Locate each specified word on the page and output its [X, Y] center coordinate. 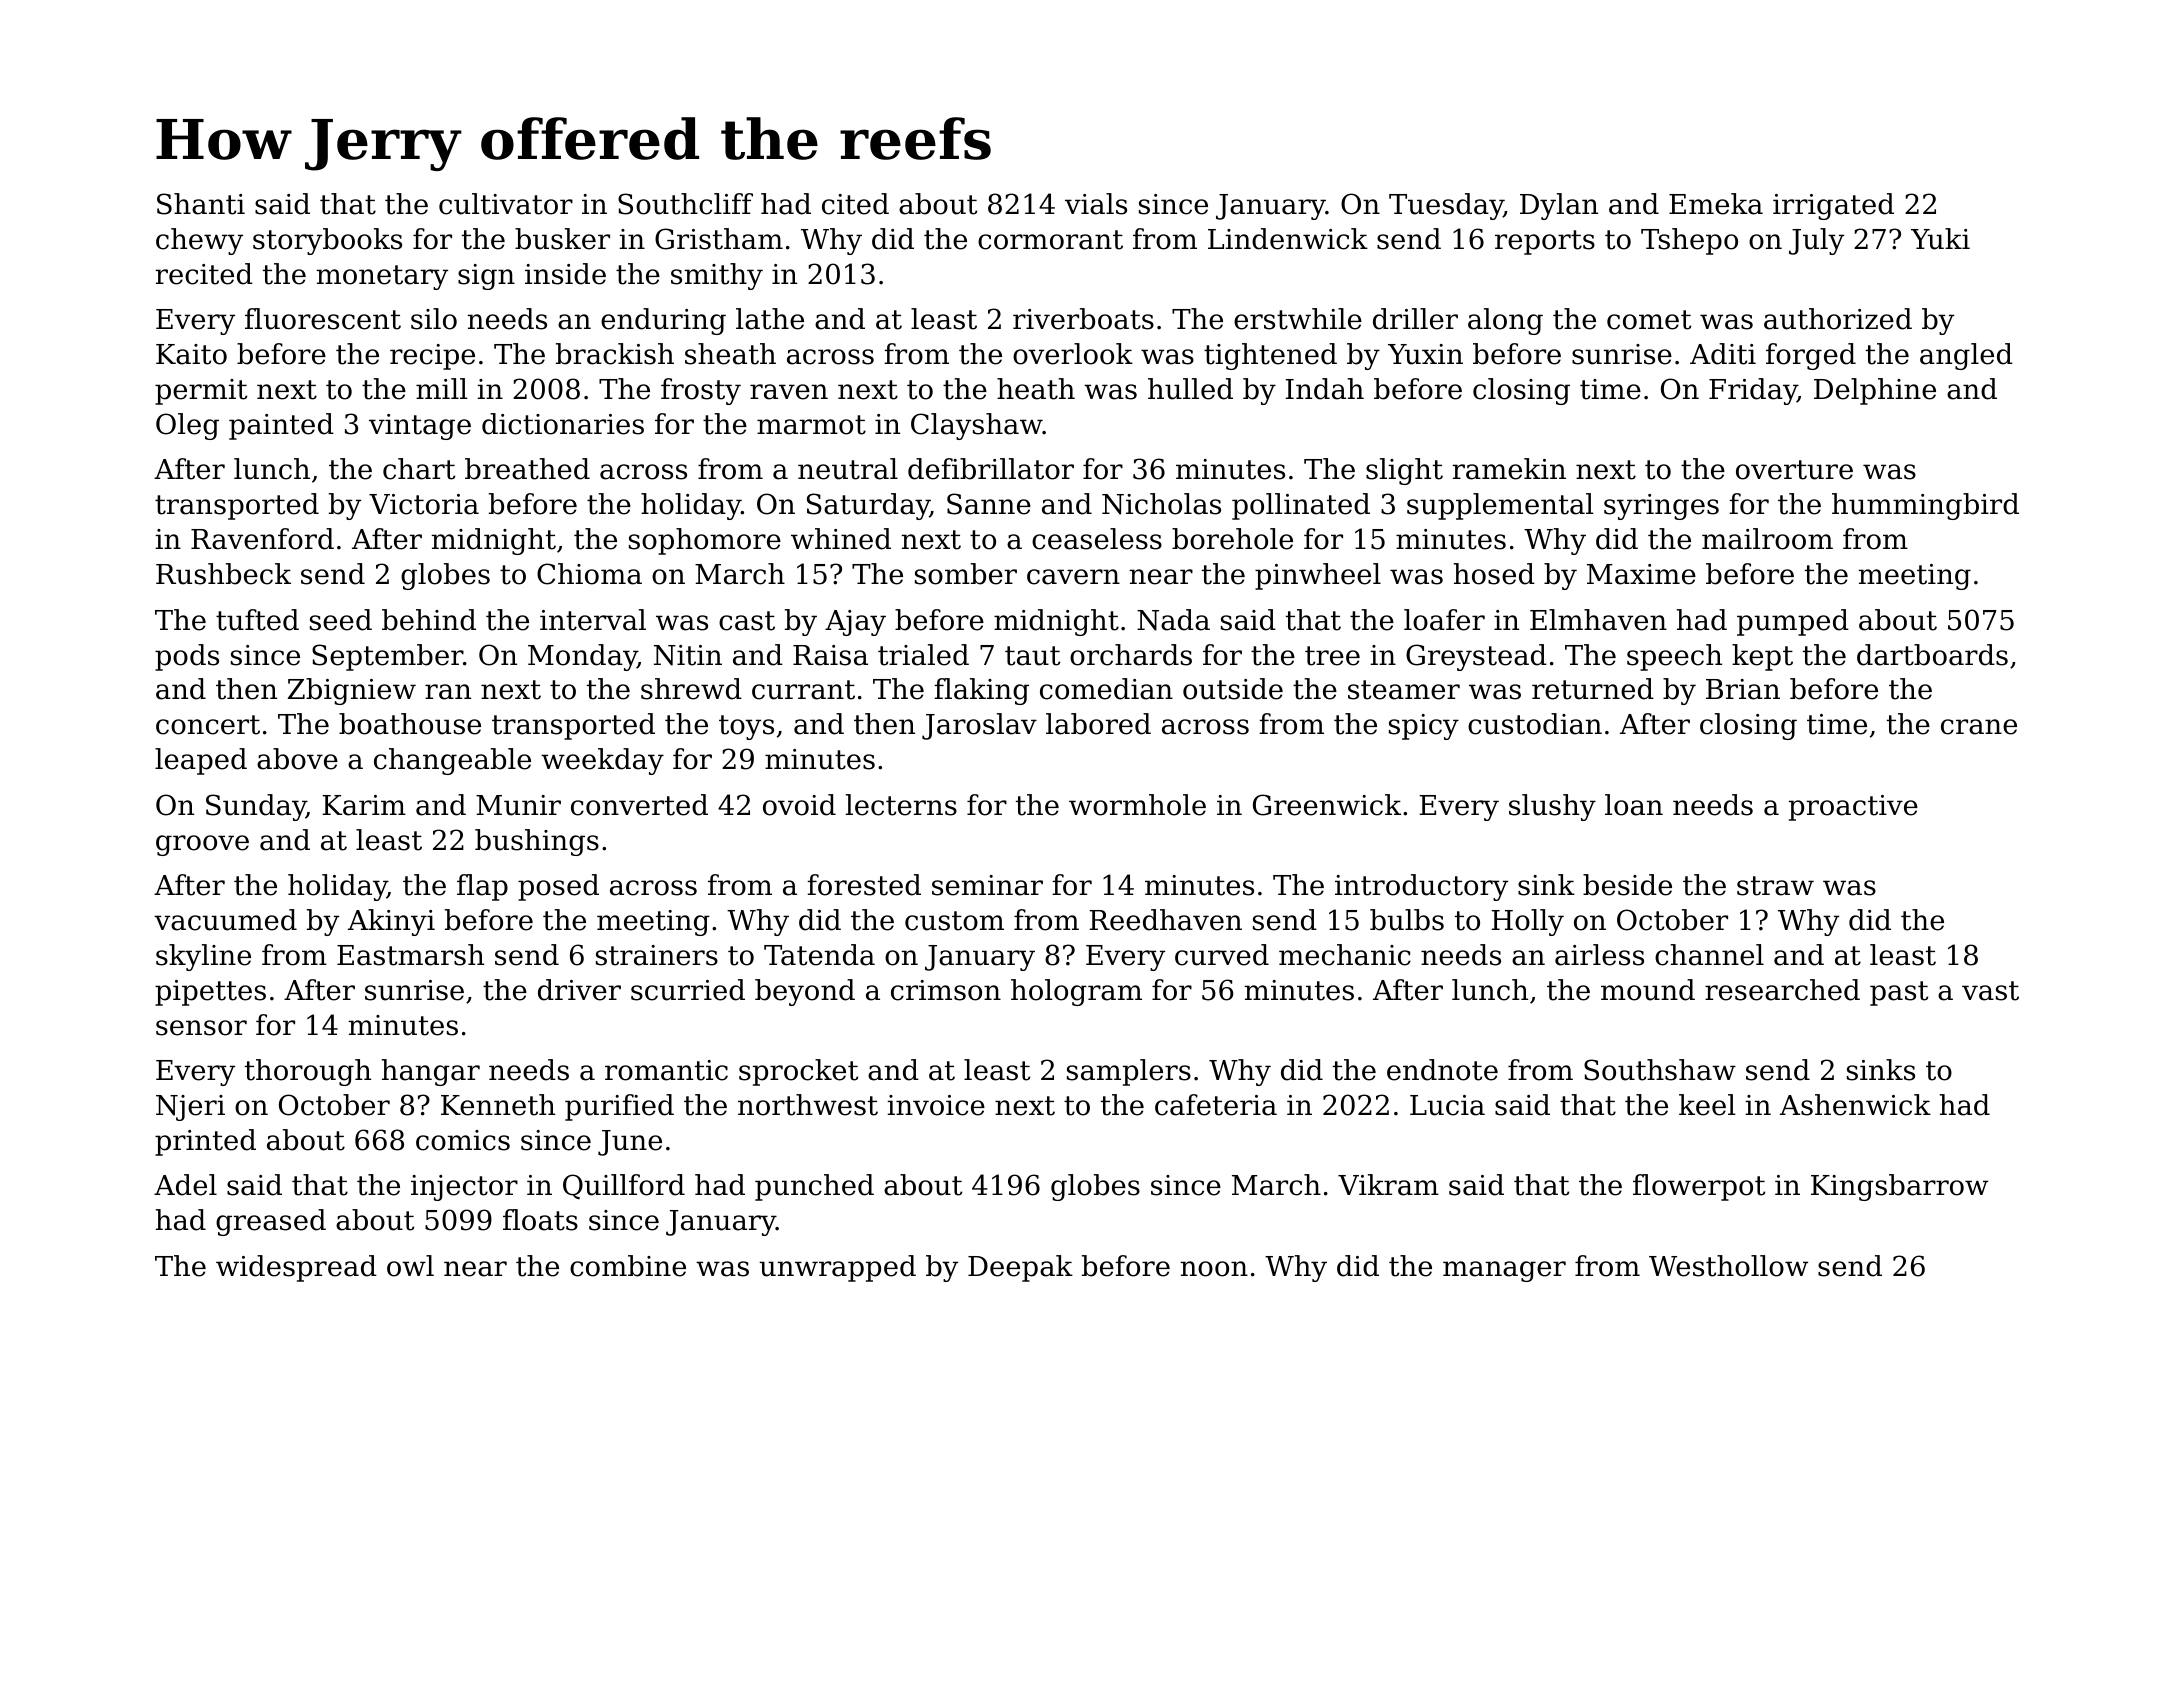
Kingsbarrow [1899, 1187]
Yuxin [1425, 354]
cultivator [506, 204]
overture [1794, 470]
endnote [1442, 1070]
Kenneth [498, 1105]
